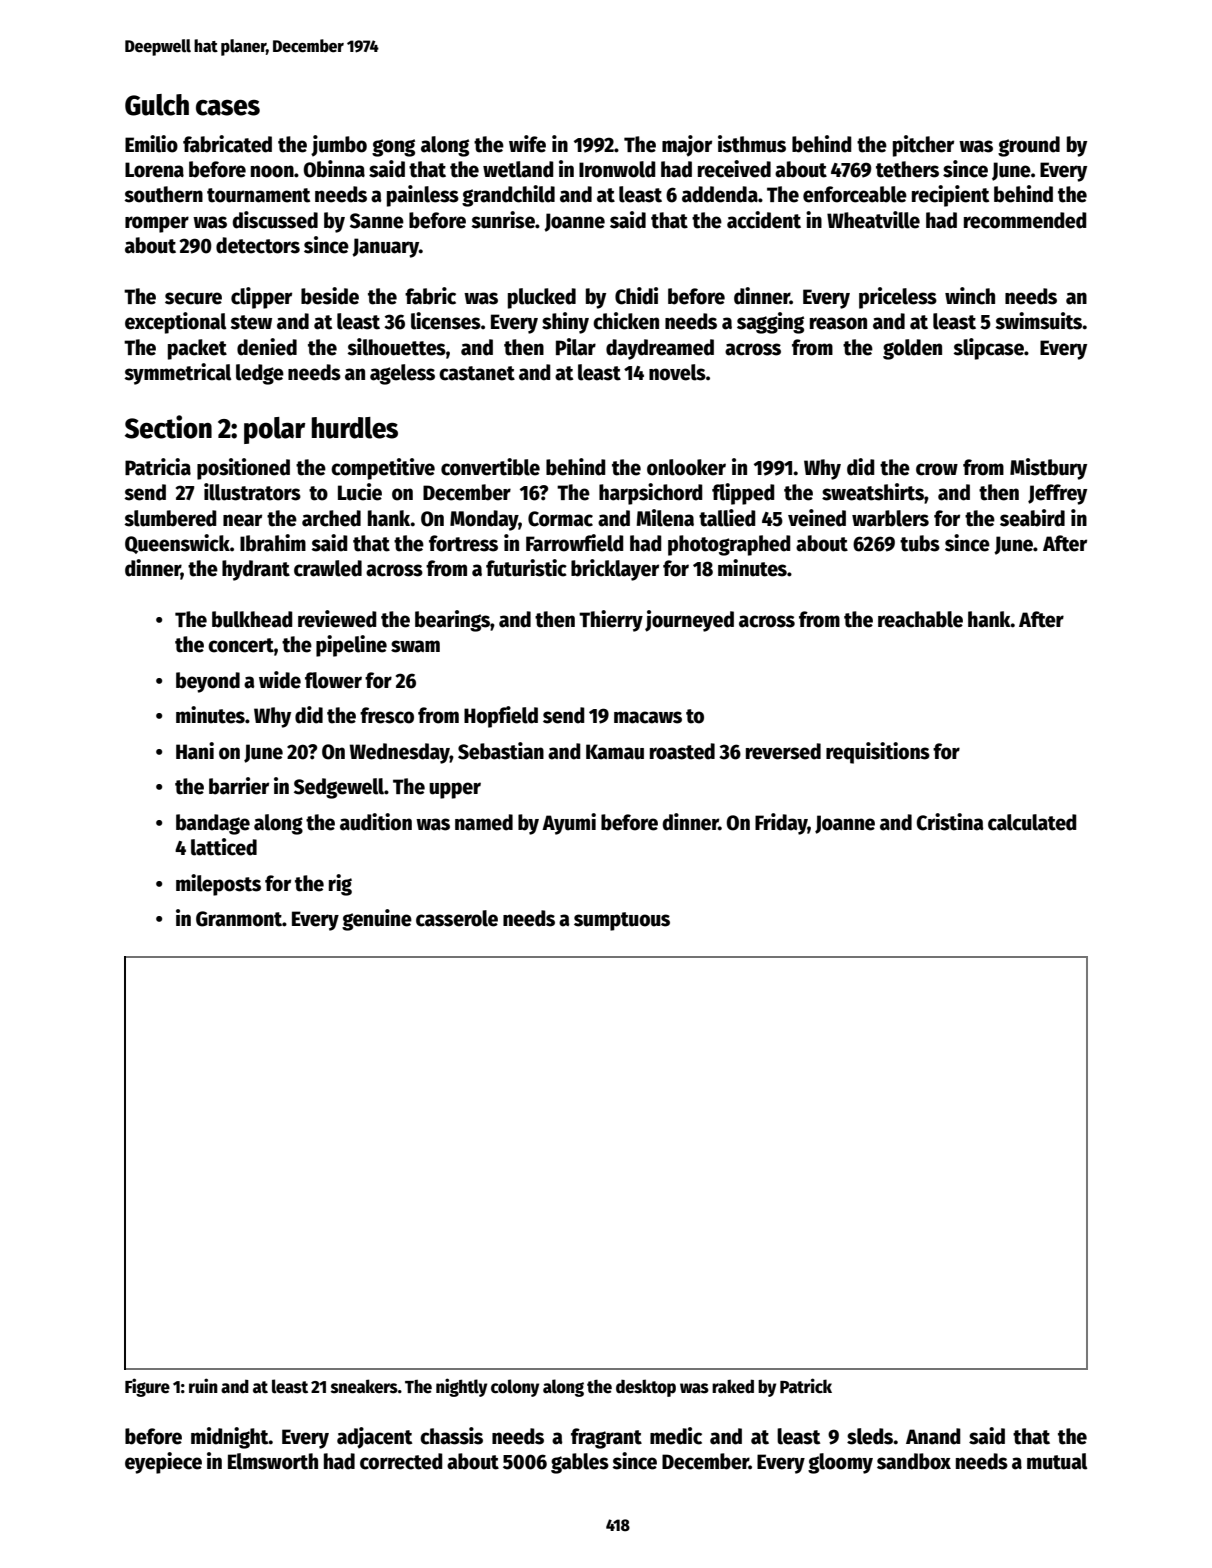 The height and width of the page is (1568, 1212). I want to click on cases, so click(228, 108).
